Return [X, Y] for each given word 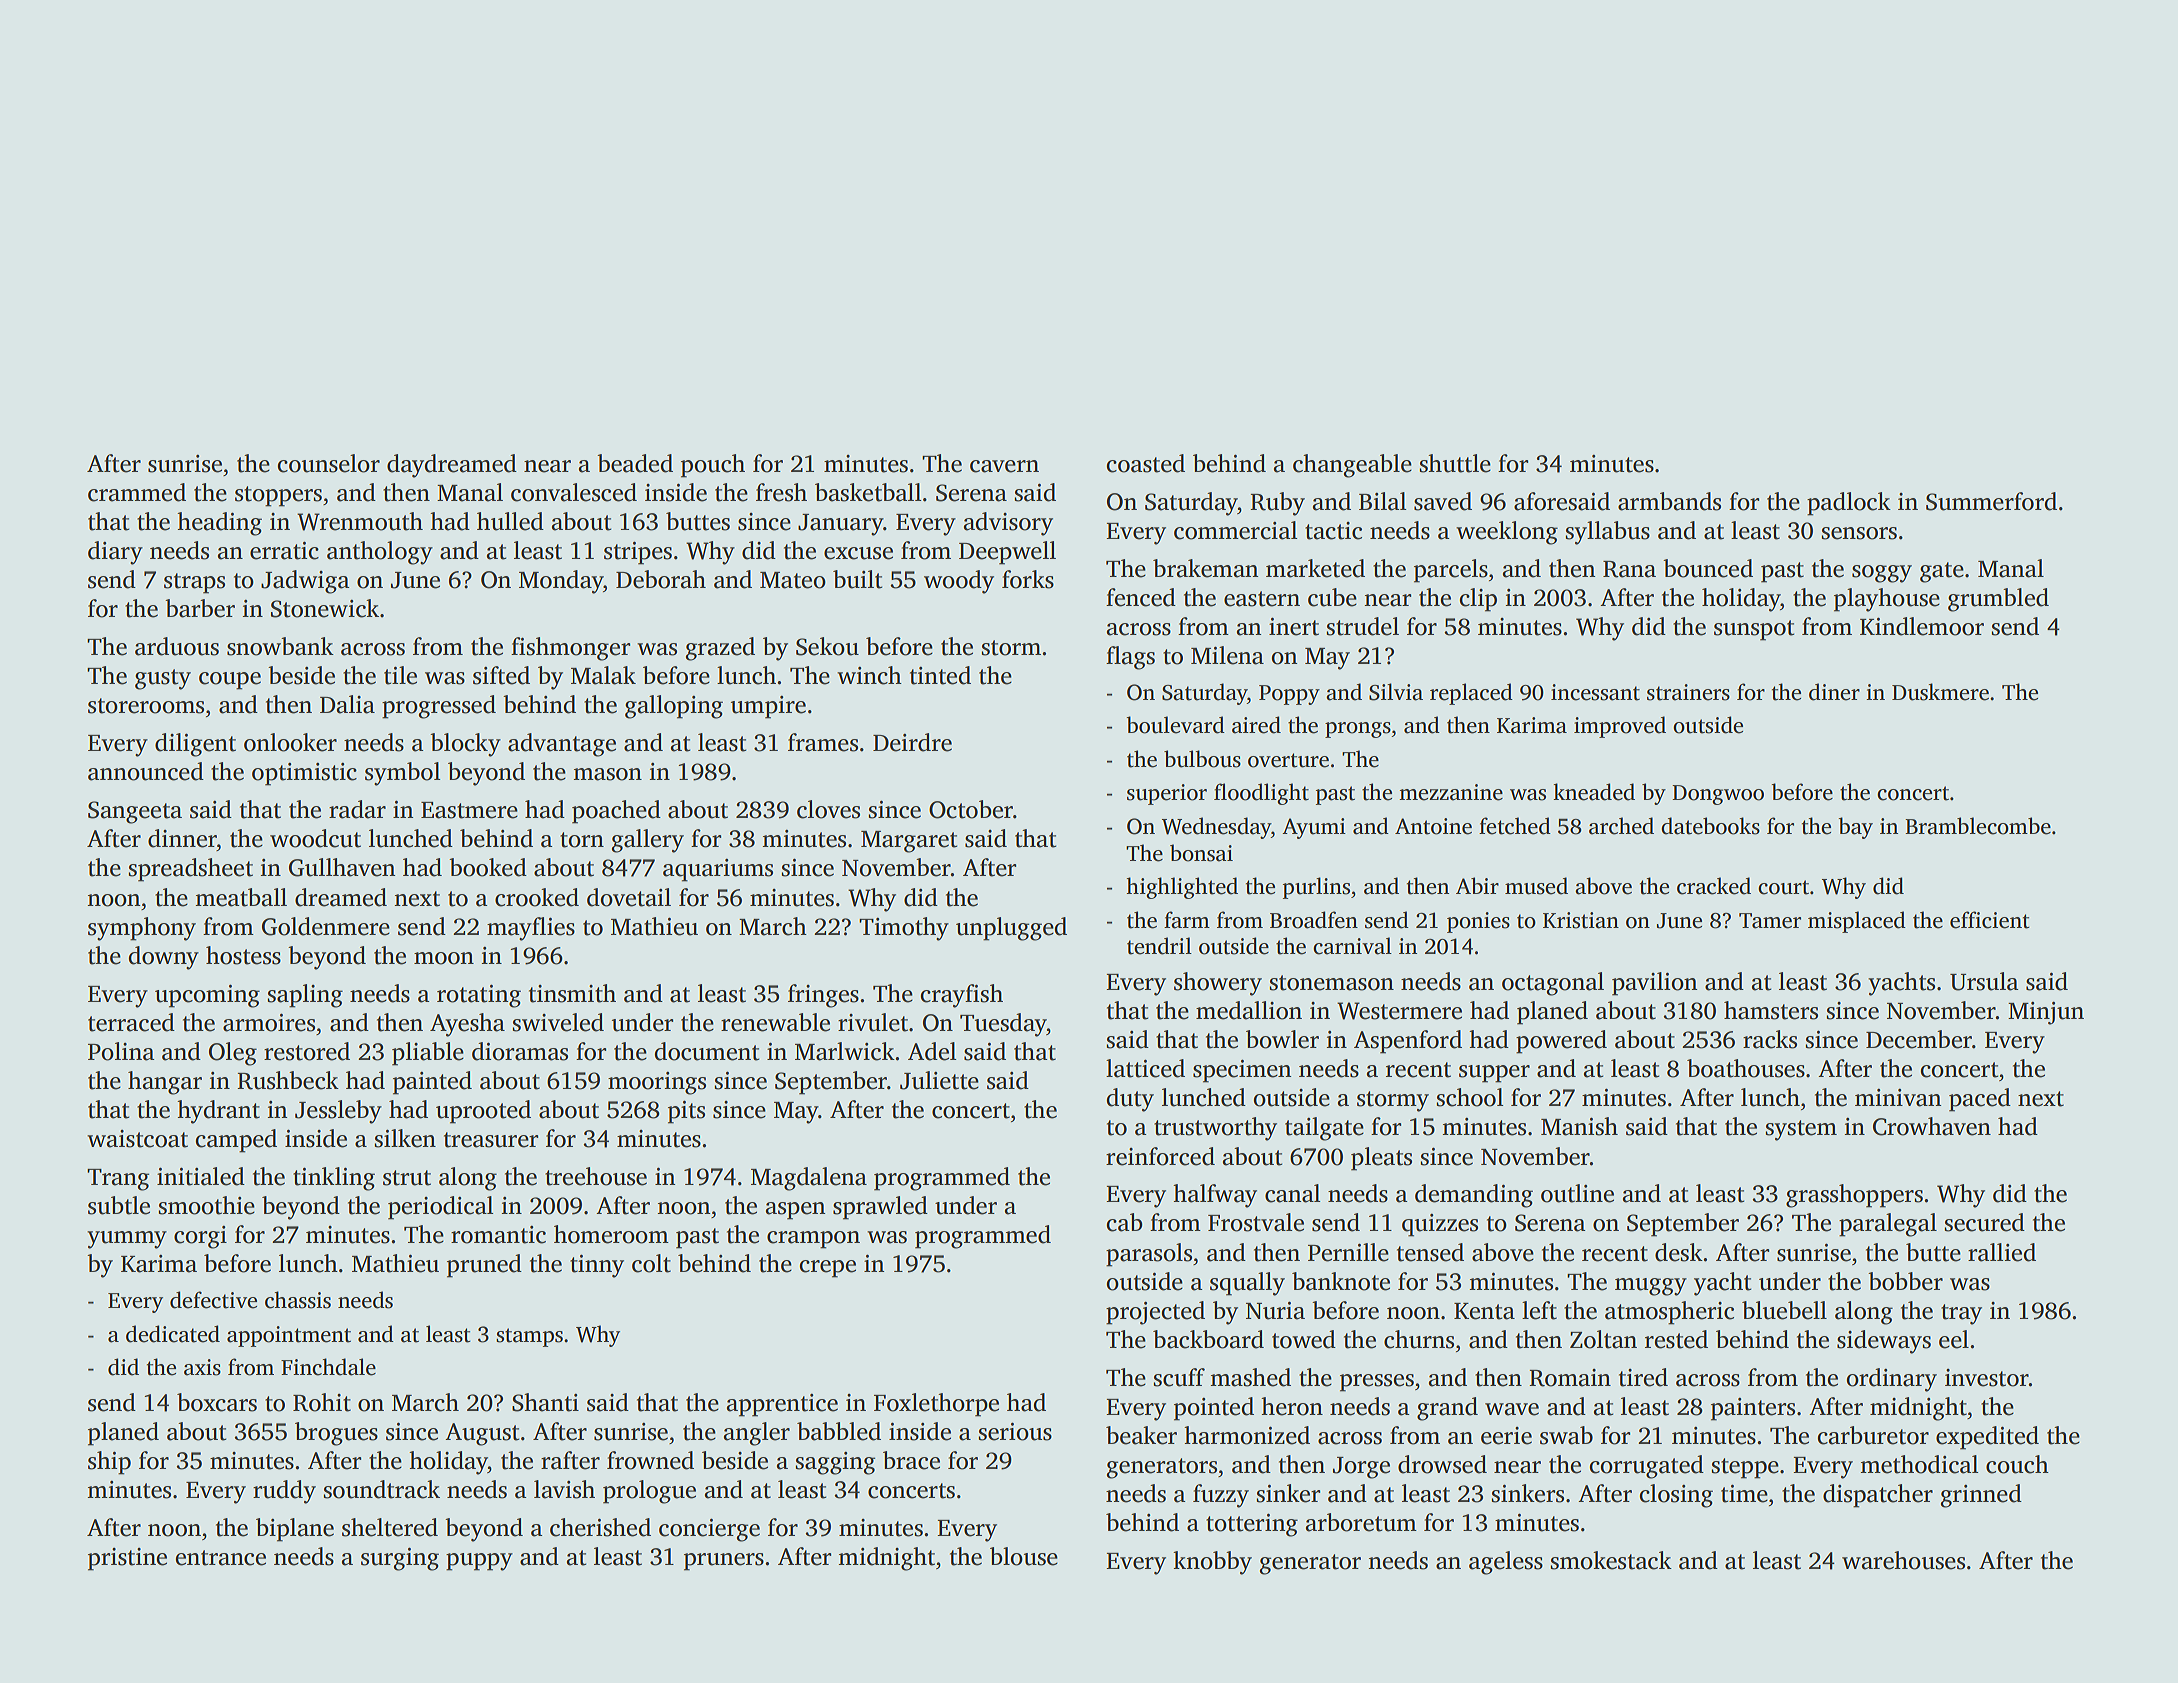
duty [1130, 1100]
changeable [1352, 466]
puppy [479, 1562]
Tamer [1770, 921]
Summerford [1991, 501]
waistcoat [137, 1139]
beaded [635, 463]
